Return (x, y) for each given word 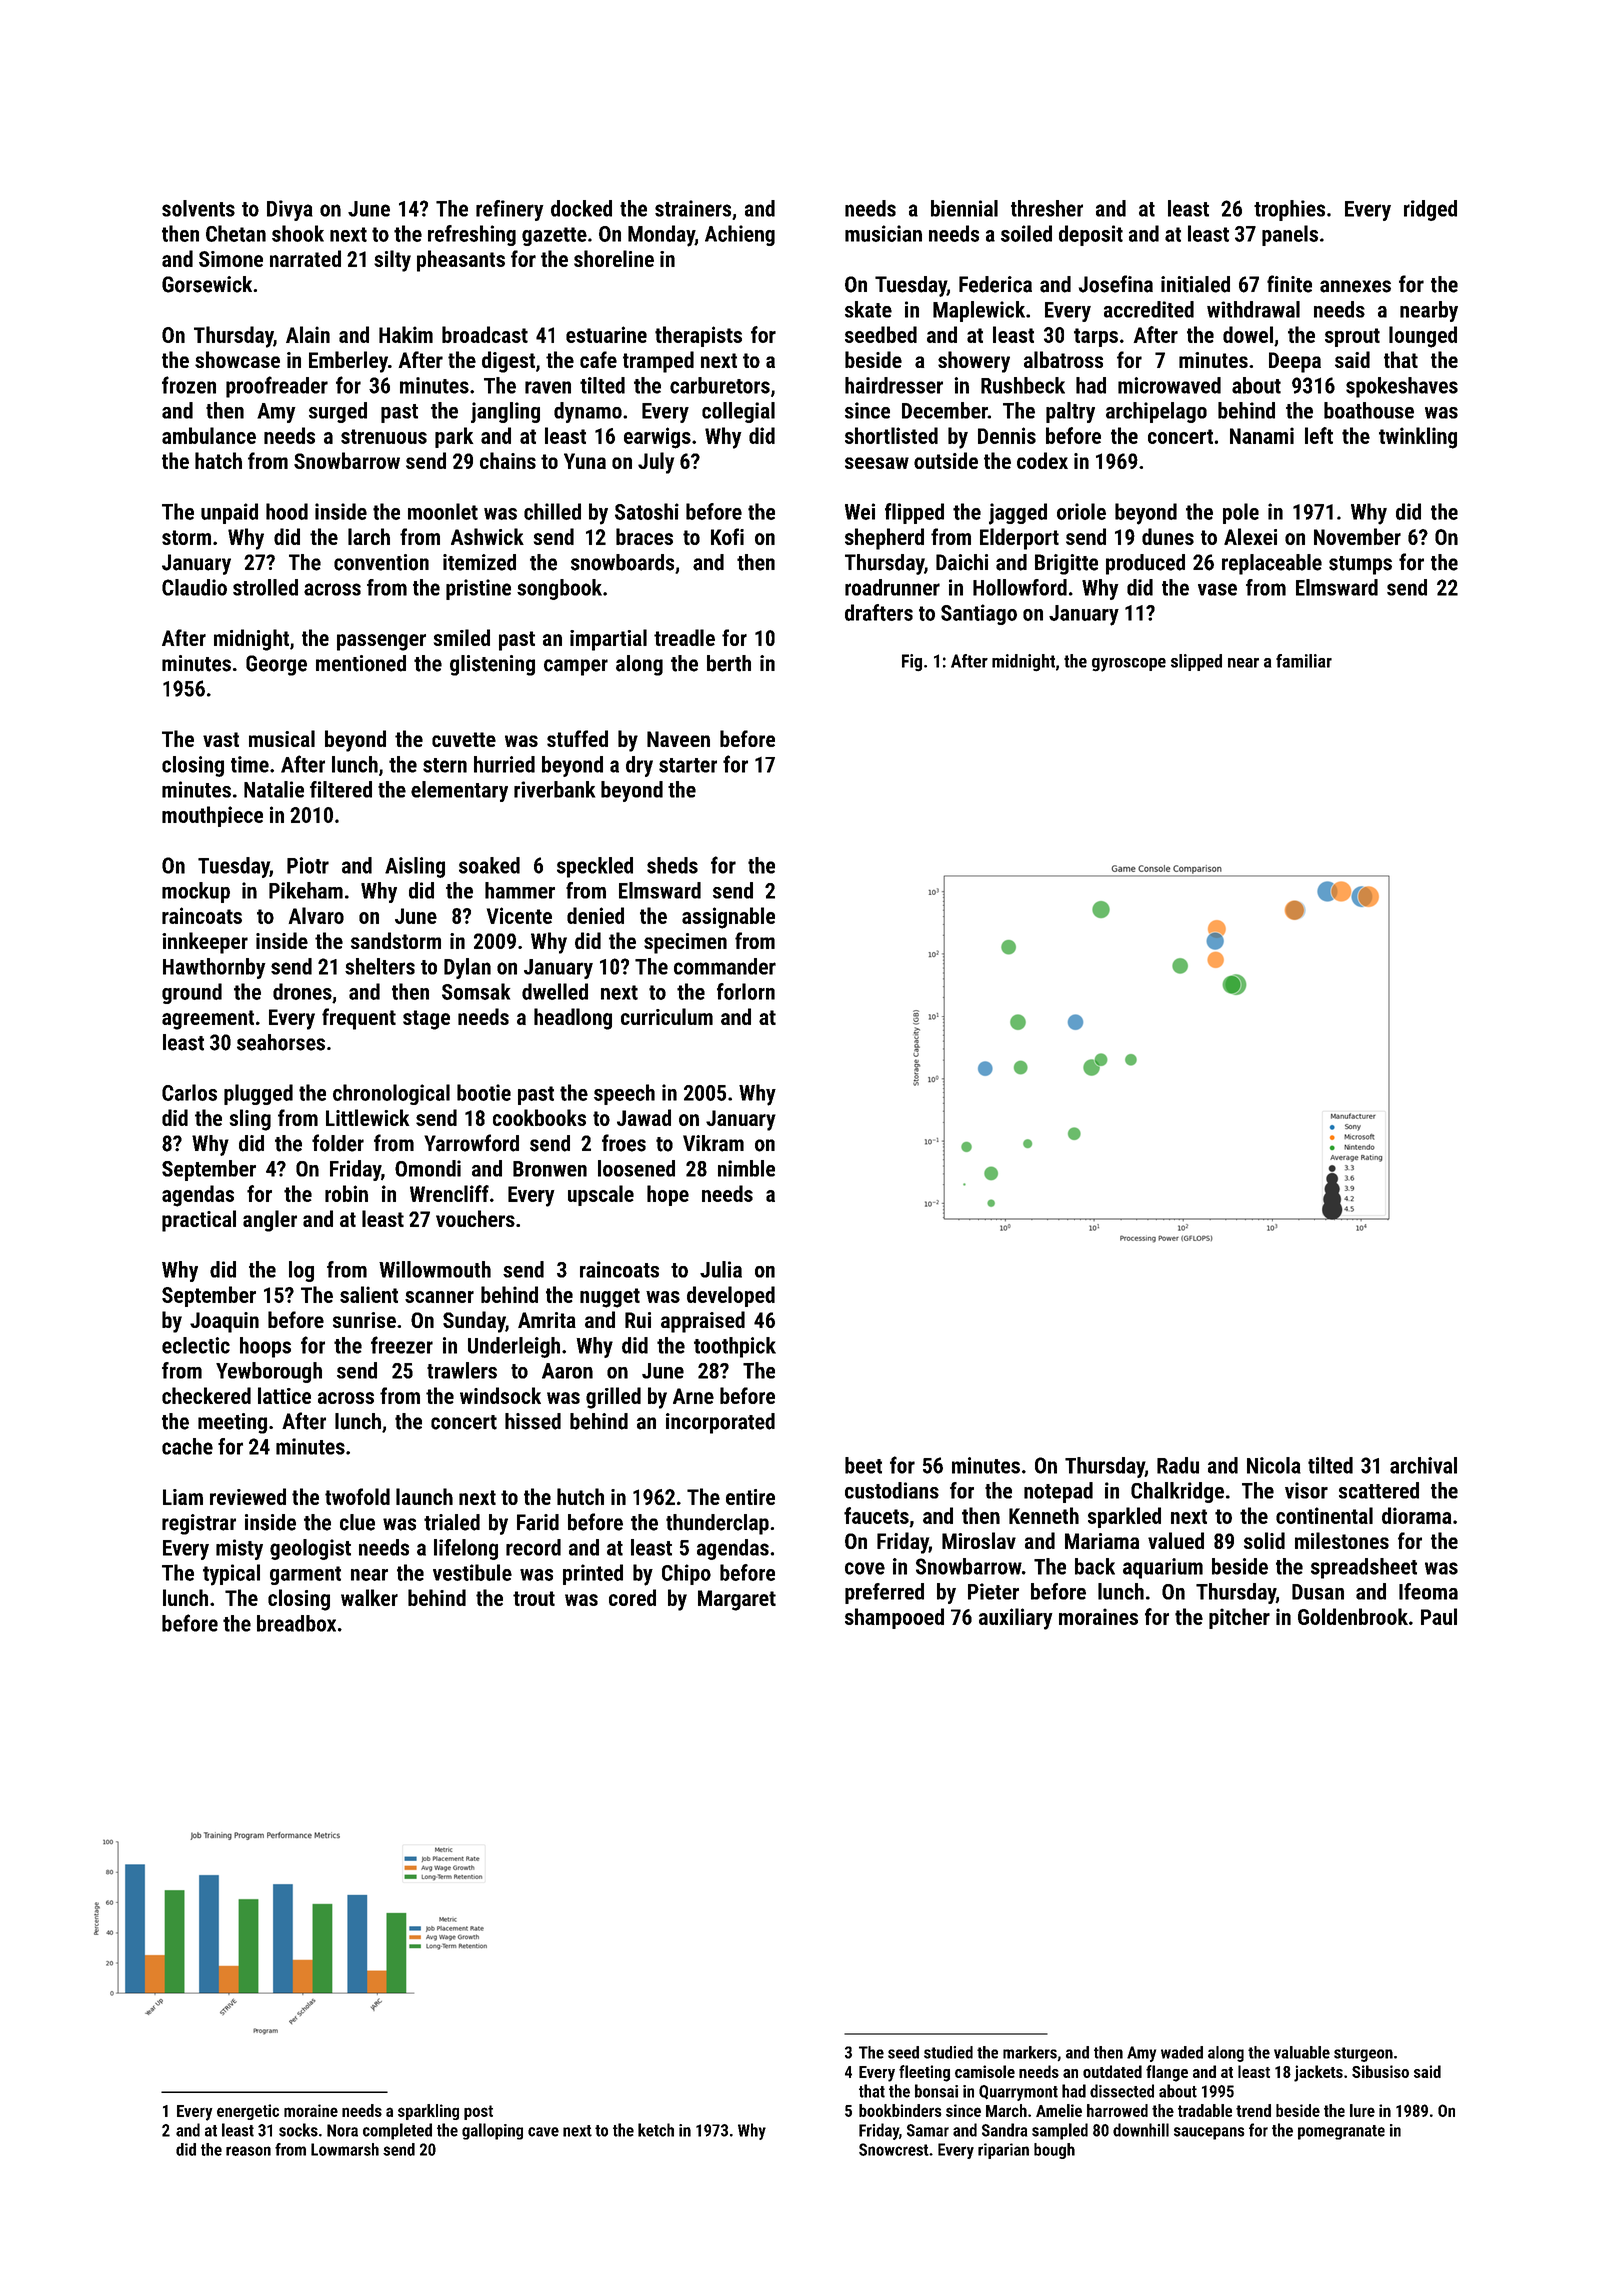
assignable (728, 918)
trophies (1289, 210)
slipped (1196, 662)
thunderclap (717, 1524)
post (478, 2112)
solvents (198, 208)
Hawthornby (214, 968)
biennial (964, 208)
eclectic (196, 1345)
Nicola (1274, 1465)
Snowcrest (894, 2149)
